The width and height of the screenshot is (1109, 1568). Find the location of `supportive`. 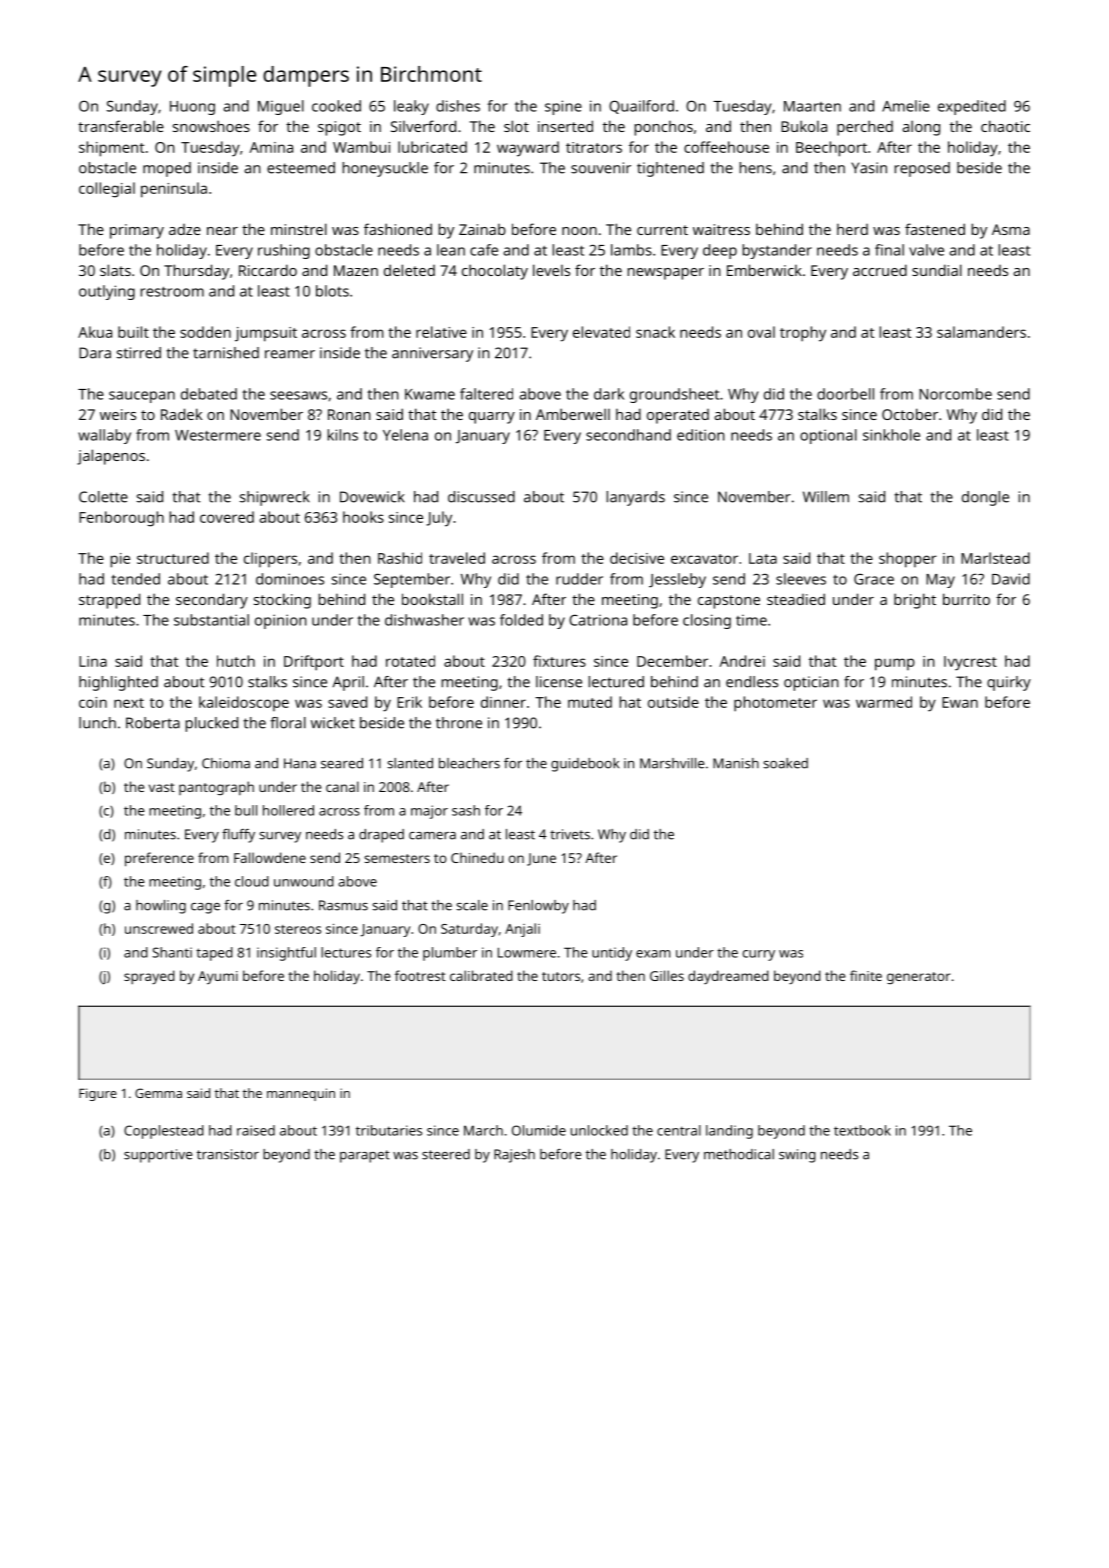

supportive is located at coordinates (158, 1156).
